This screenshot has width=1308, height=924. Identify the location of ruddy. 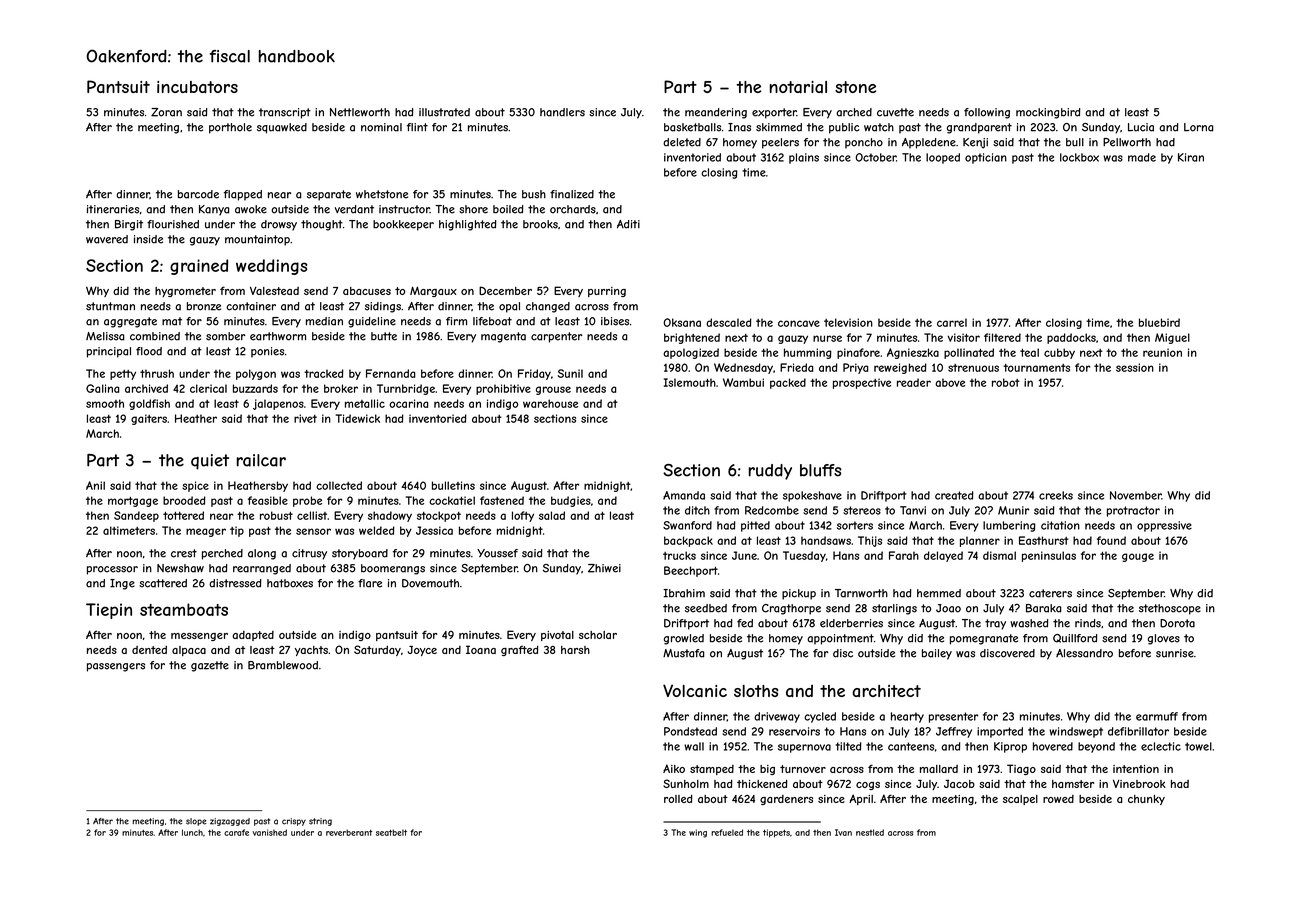
(770, 472).
